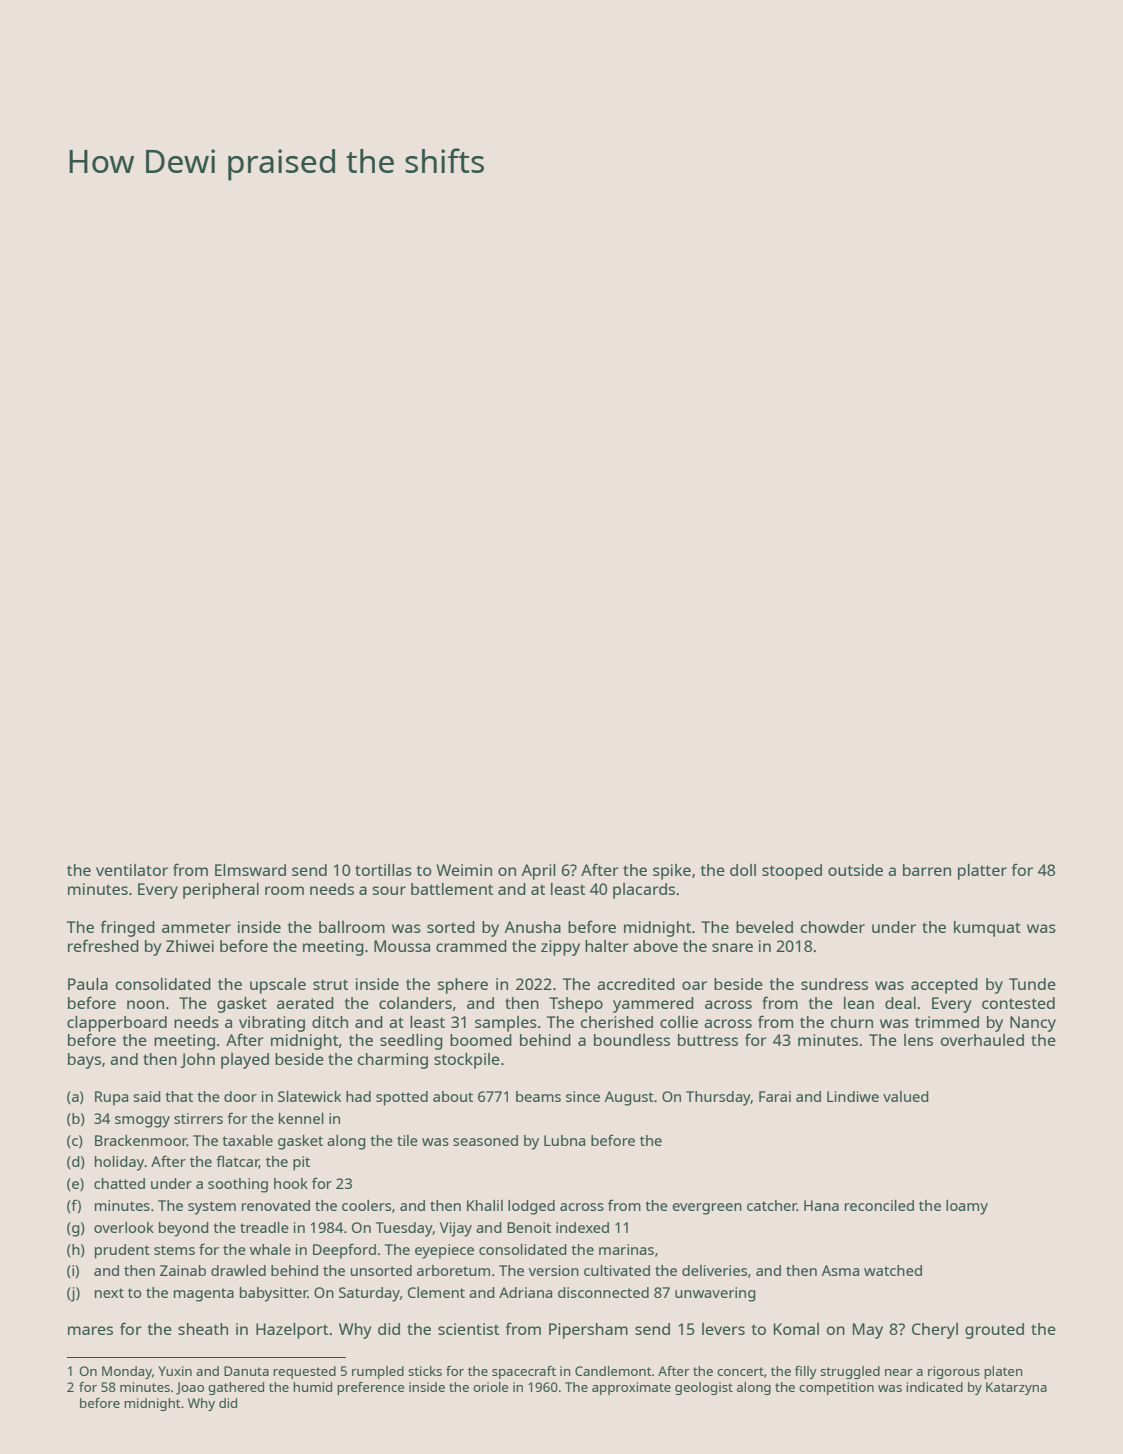  What do you see at coordinates (117, 1024) in the screenshot?
I see `clapperboard` at bounding box center [117, 1024].
